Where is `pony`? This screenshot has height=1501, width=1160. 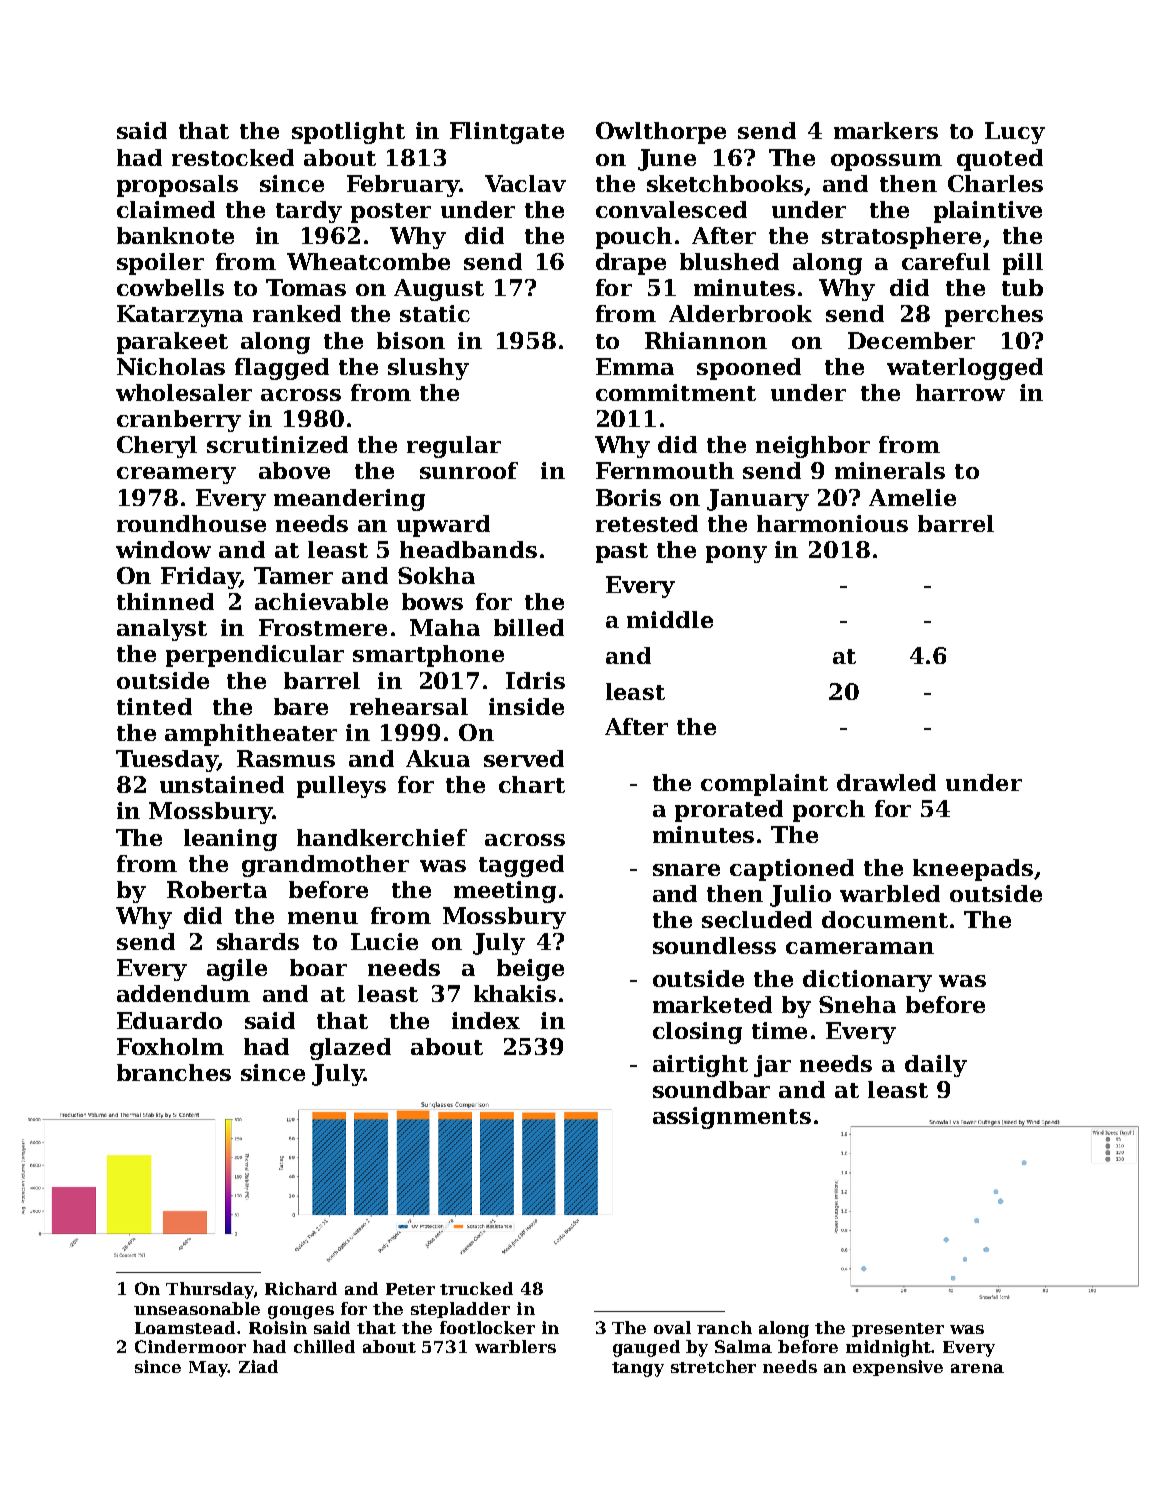 pony is located at coordinates (736, 554).
